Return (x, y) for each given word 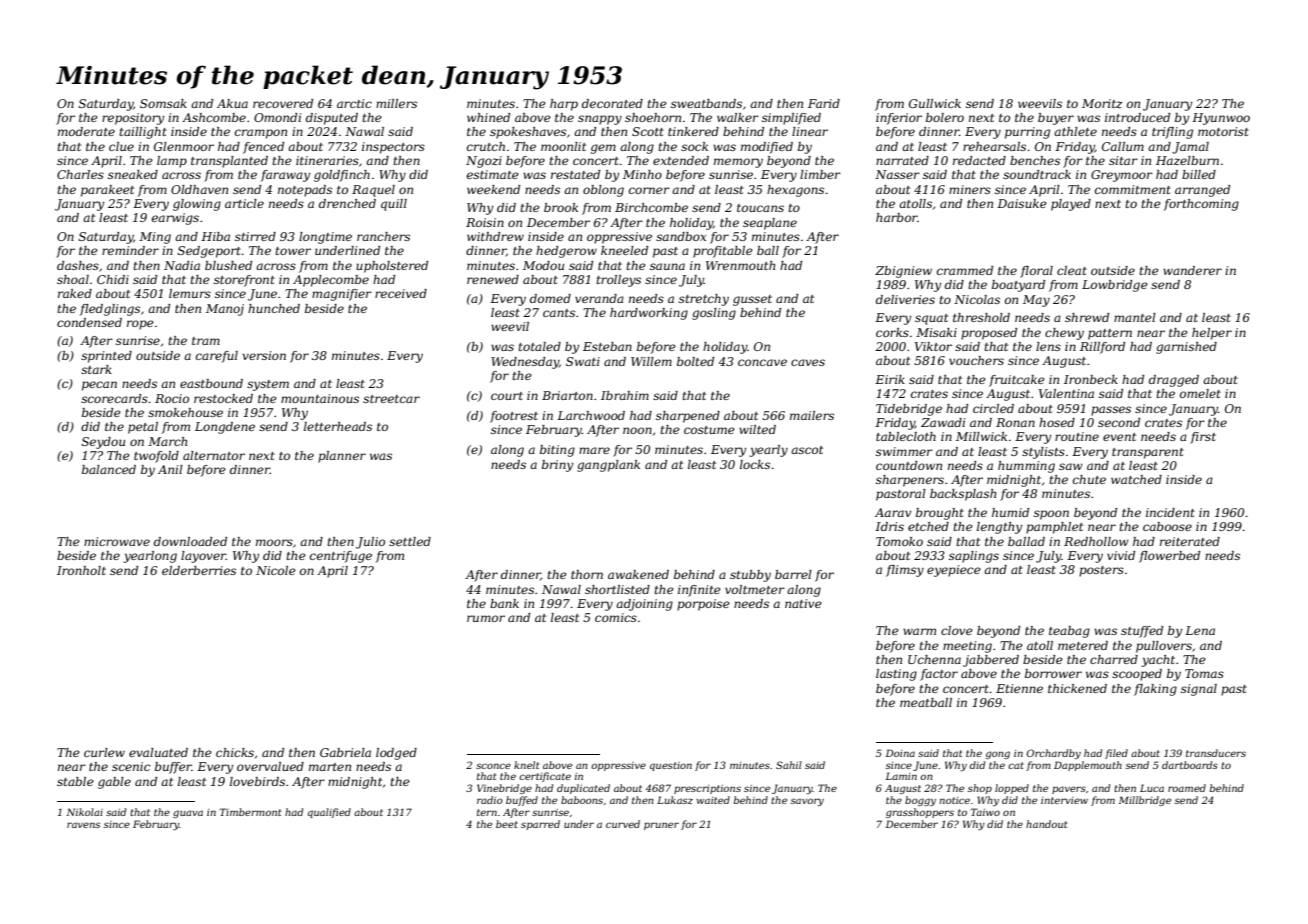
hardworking (649, 314)
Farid (824, 103)
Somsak (163, 103)
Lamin (901, 776)
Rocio (172, 398)
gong (997, 755)
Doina (900, 753)
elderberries (199, 570)
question (671, 766)
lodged (396, 754)
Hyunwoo (1221, 119)
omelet (1200, 393)
